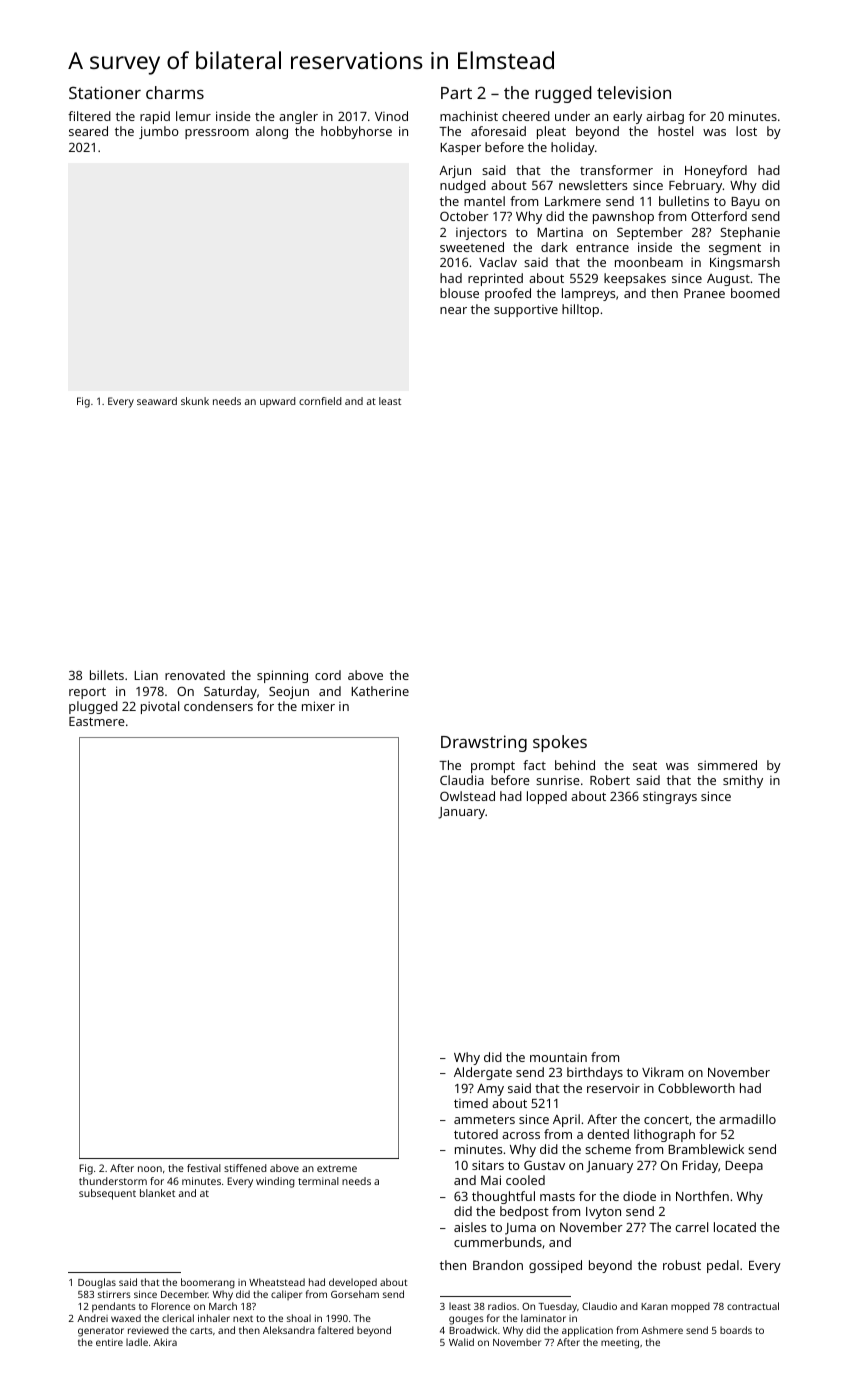 Image resolution: width=849 pixels, height=1400 pixels. I want to click on noon, so click(150, 1169).
